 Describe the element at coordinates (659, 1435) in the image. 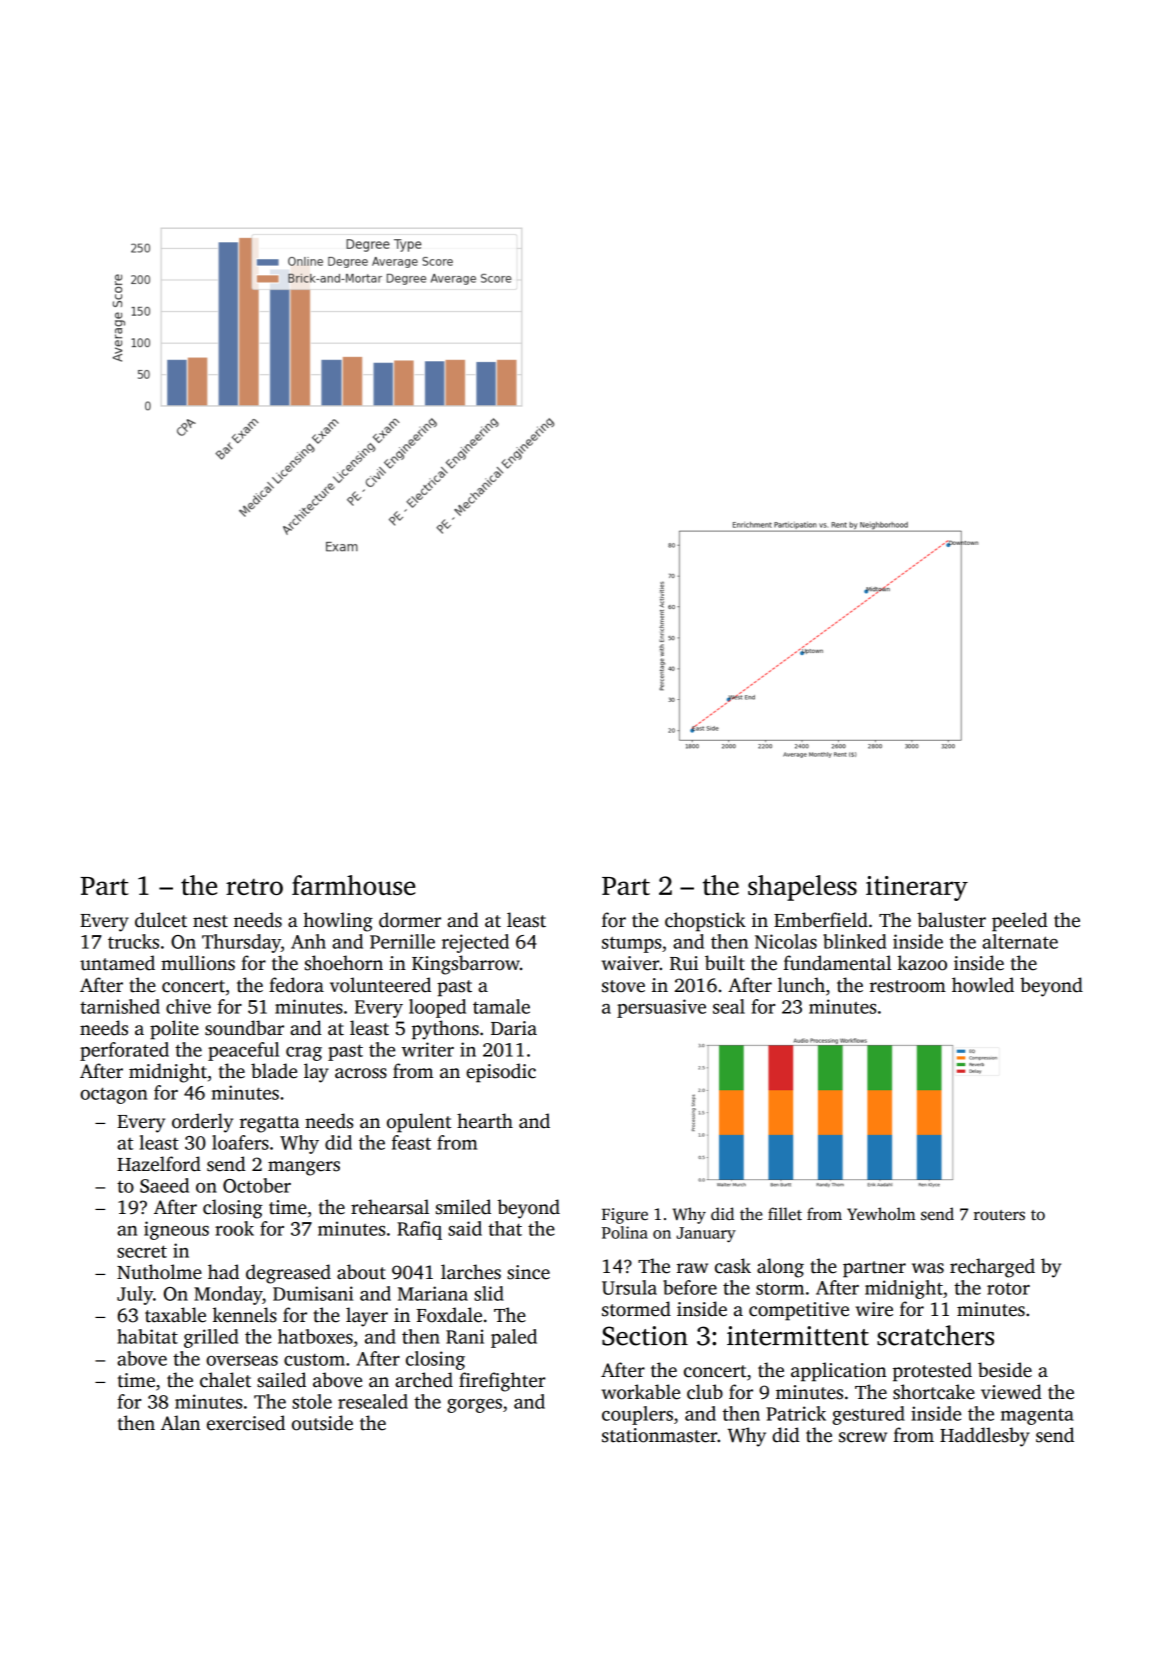

I see `stationmaster` at that location.
